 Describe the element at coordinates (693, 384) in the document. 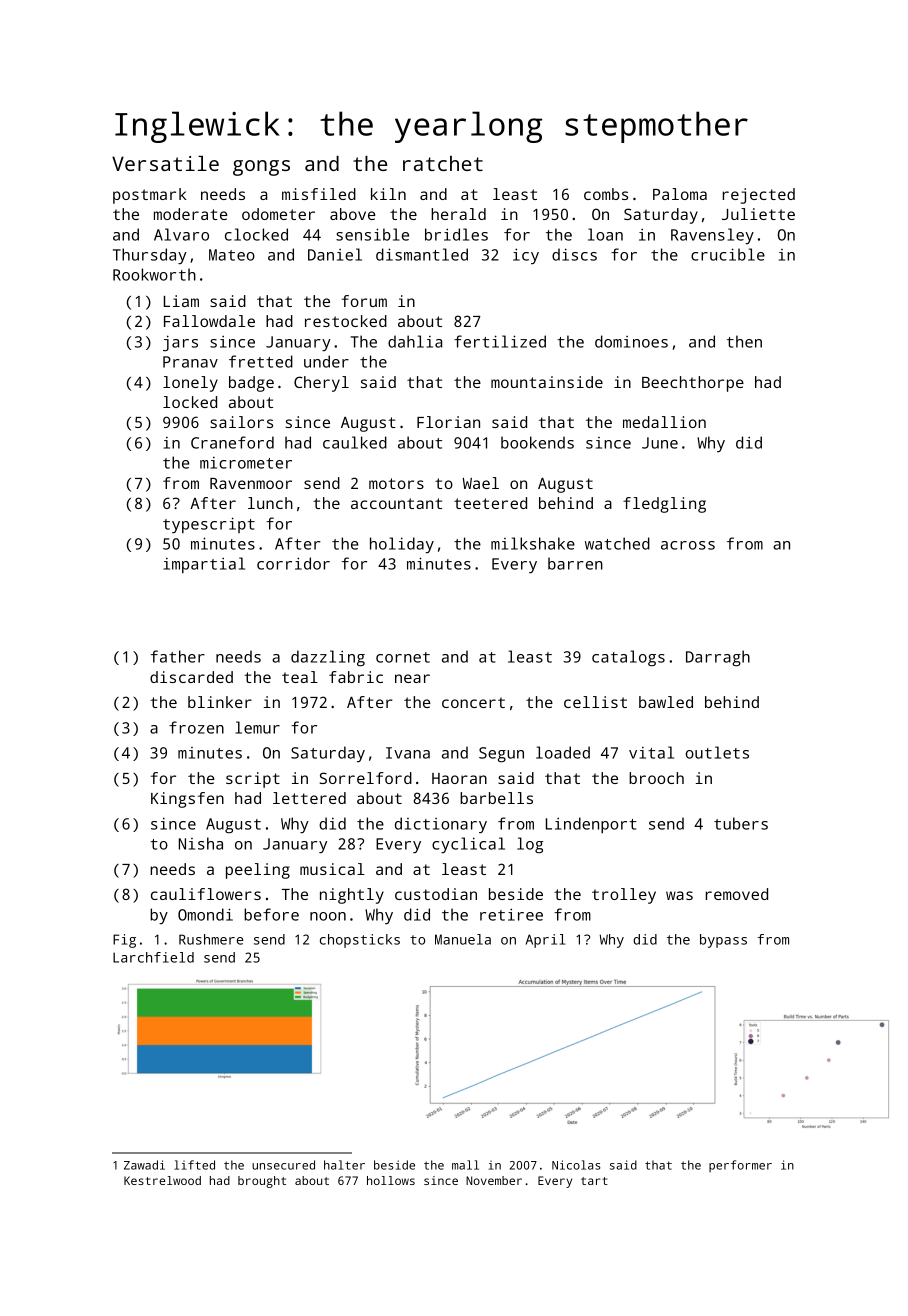

I see `Beechthorpe` at that location.
